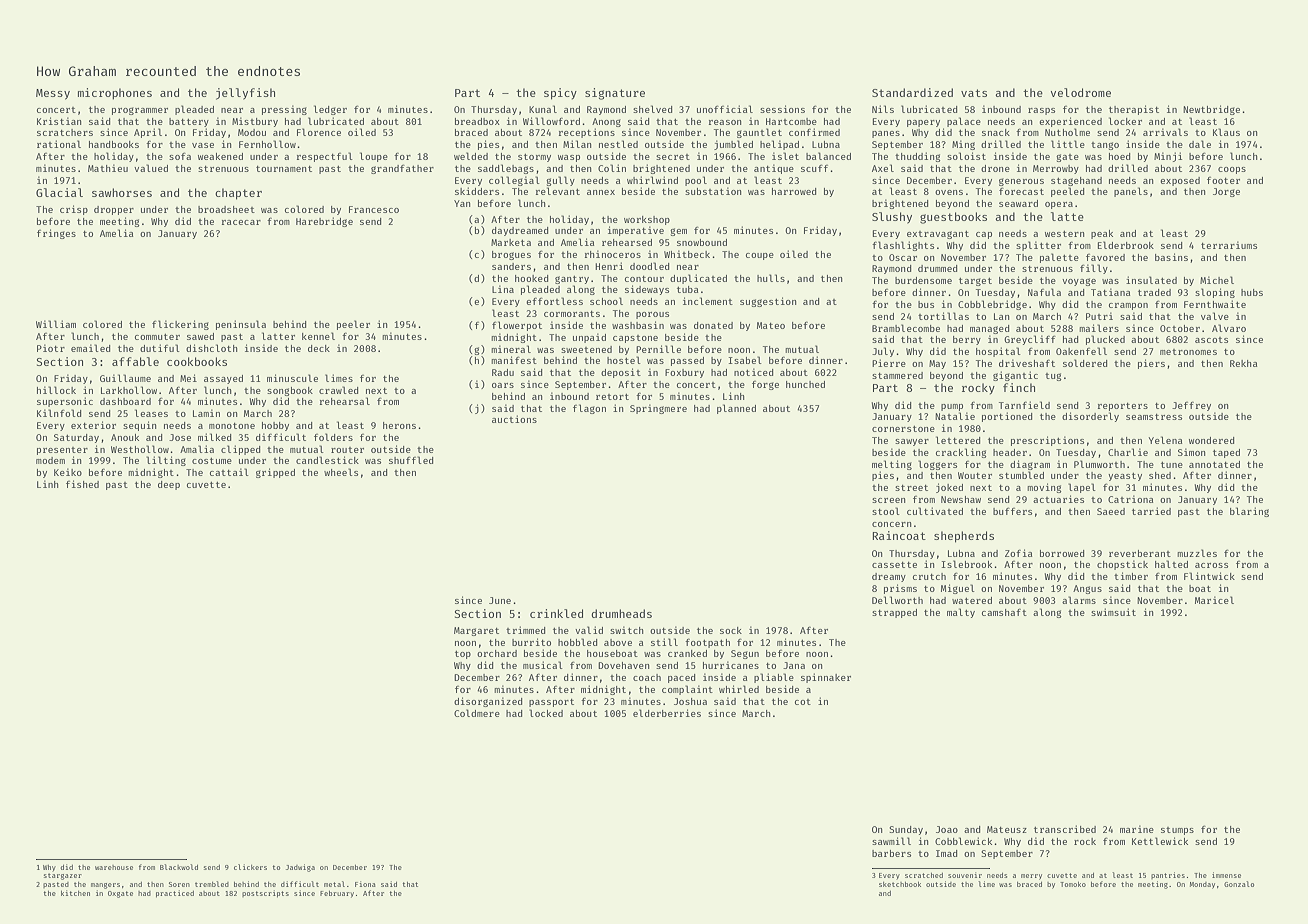 The image size is (1308, 924). I want to click on locked, so click(546, 713).
